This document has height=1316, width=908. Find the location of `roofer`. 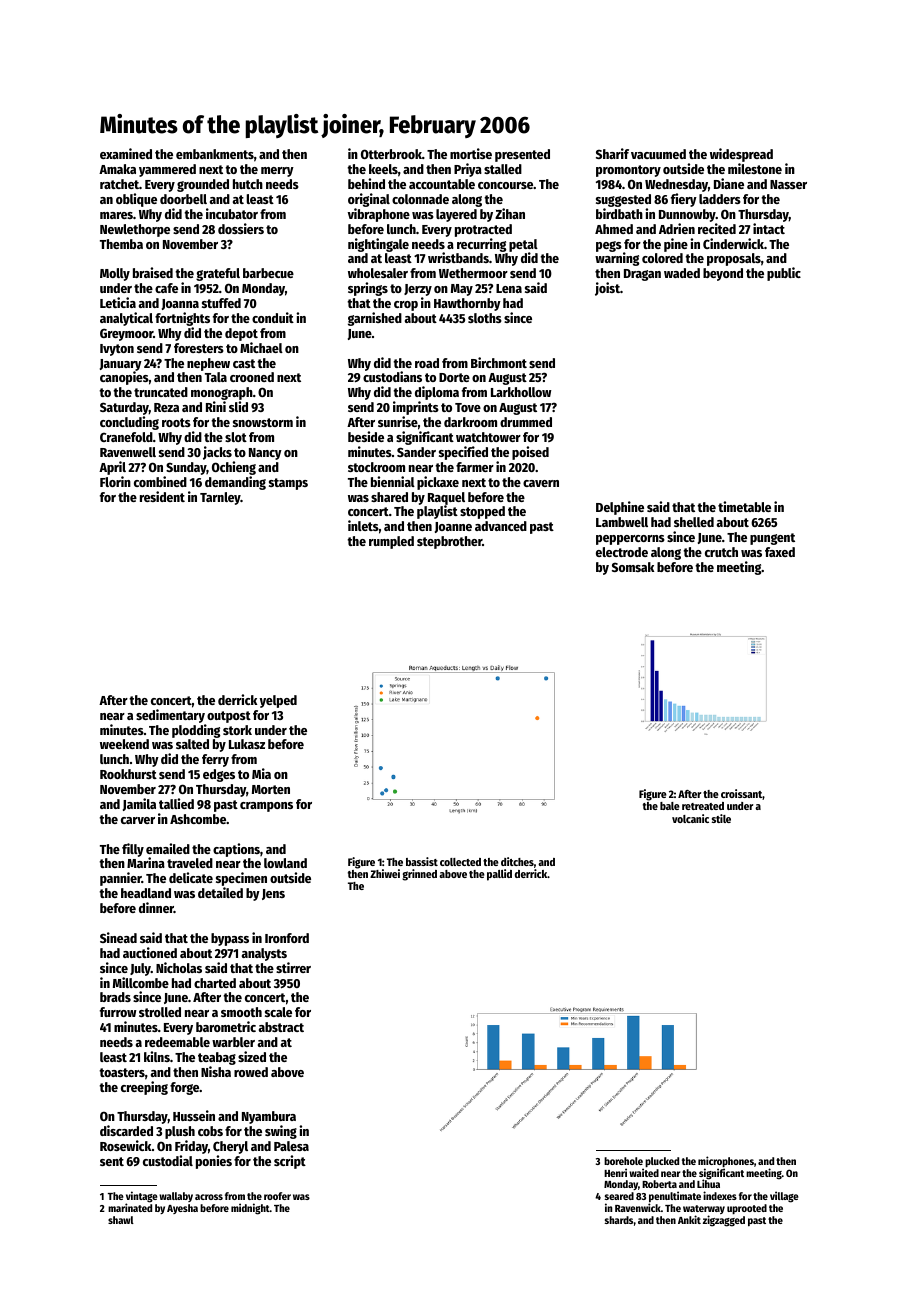

roofer is located at coordinates (277, 1196).
